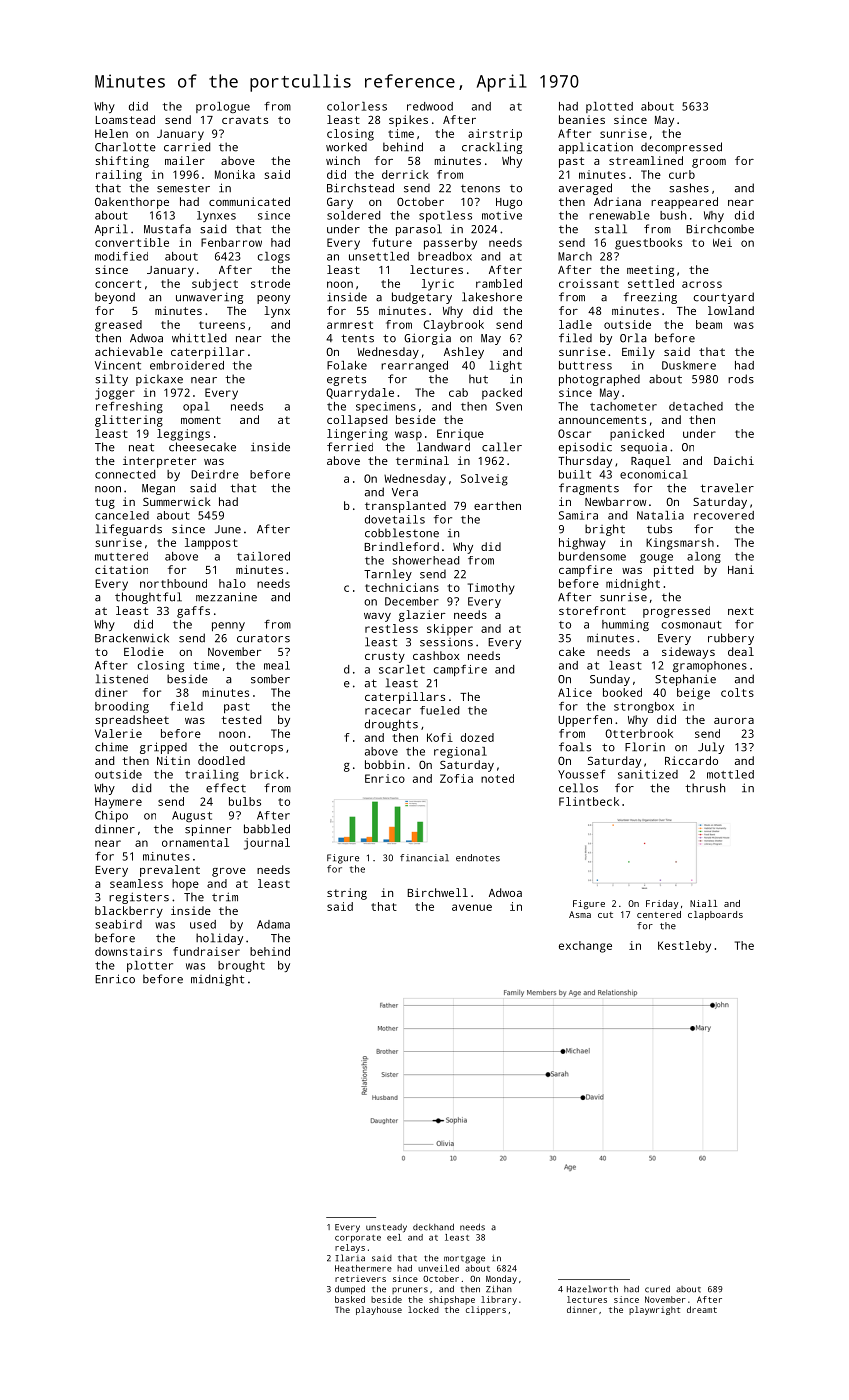 This document has width=849, height=1400. I want to click on curb, so click(682, 174).
